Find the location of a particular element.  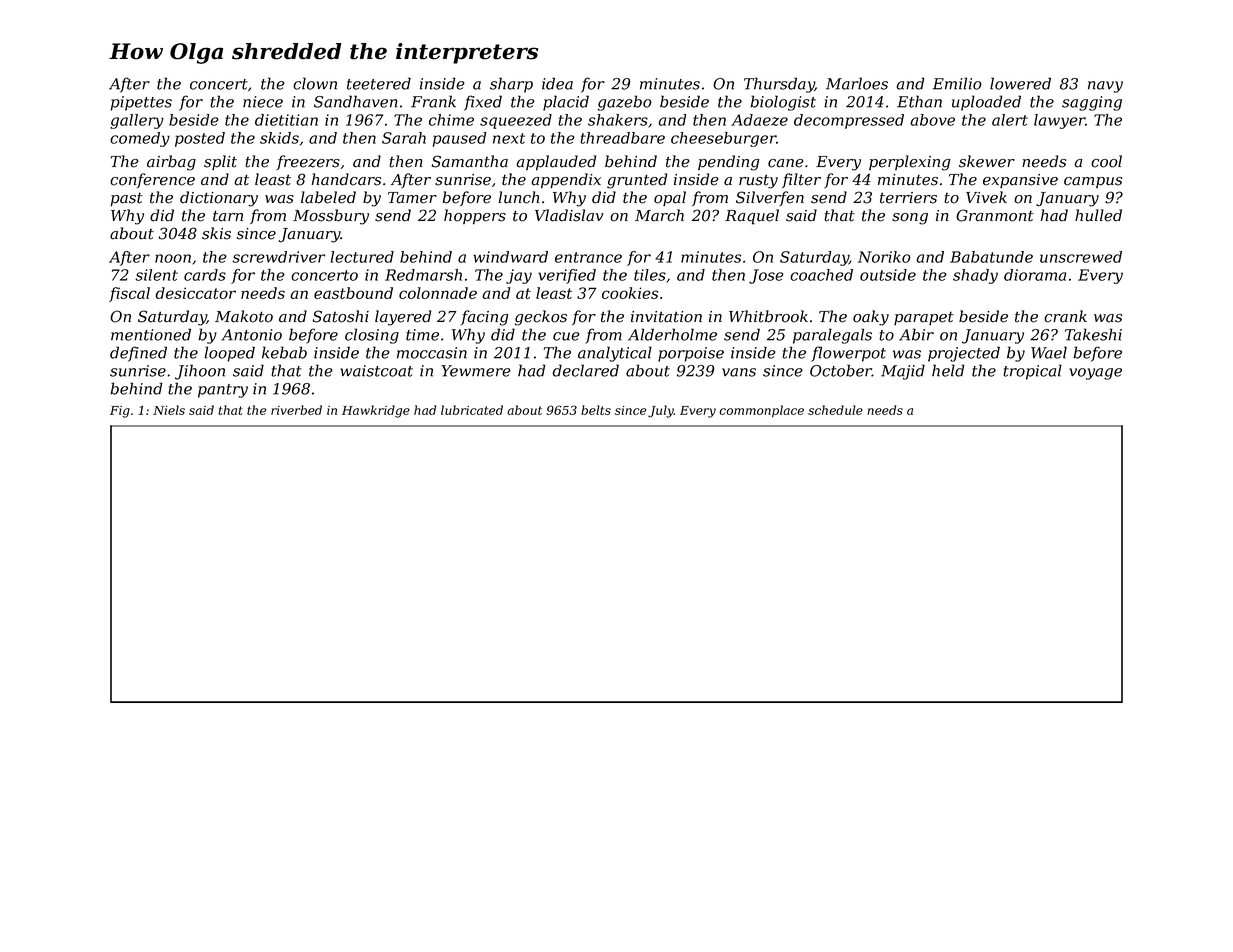

shady is located at coordinates (975, 276).
